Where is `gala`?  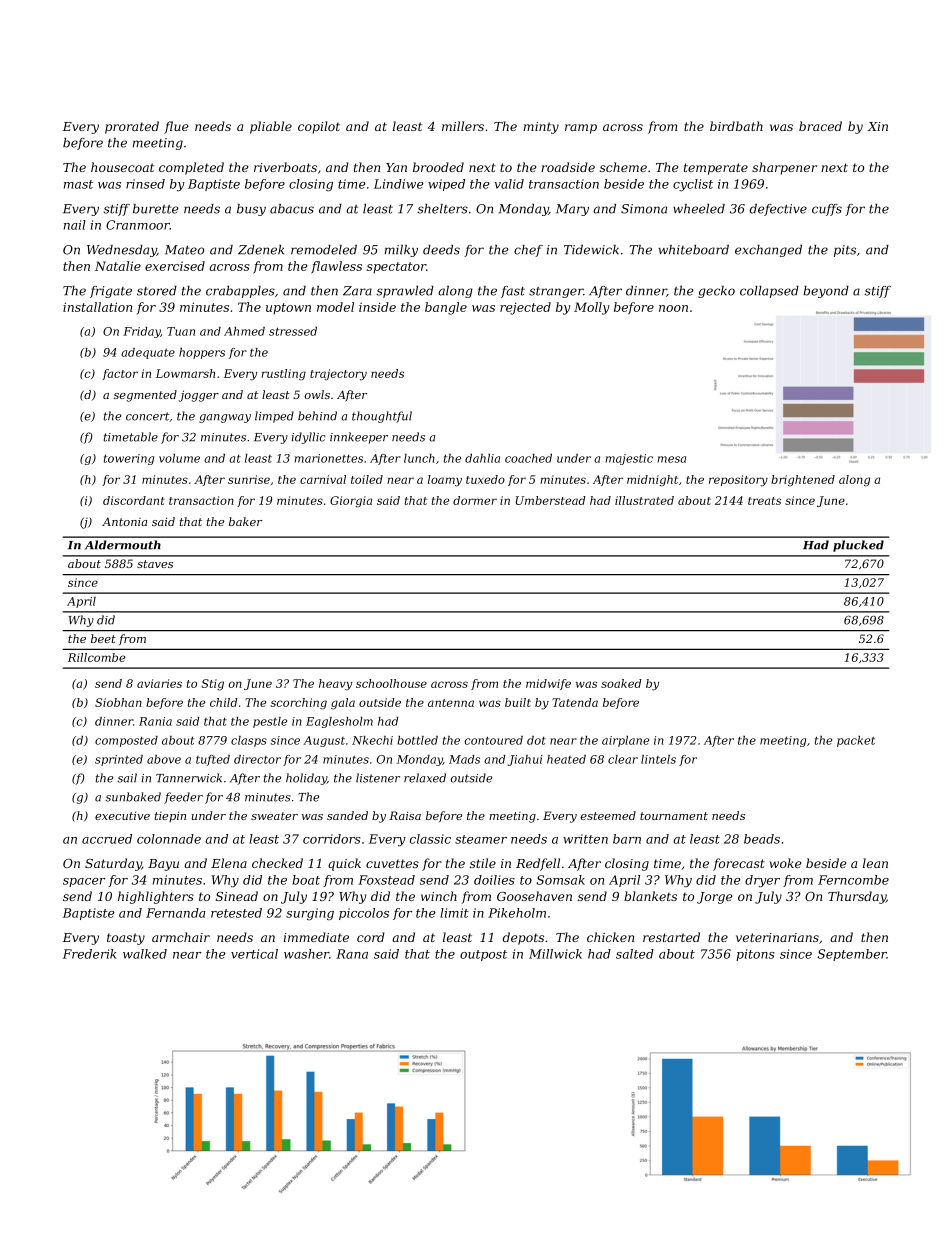 gala is located at coordinates (343, 704).
